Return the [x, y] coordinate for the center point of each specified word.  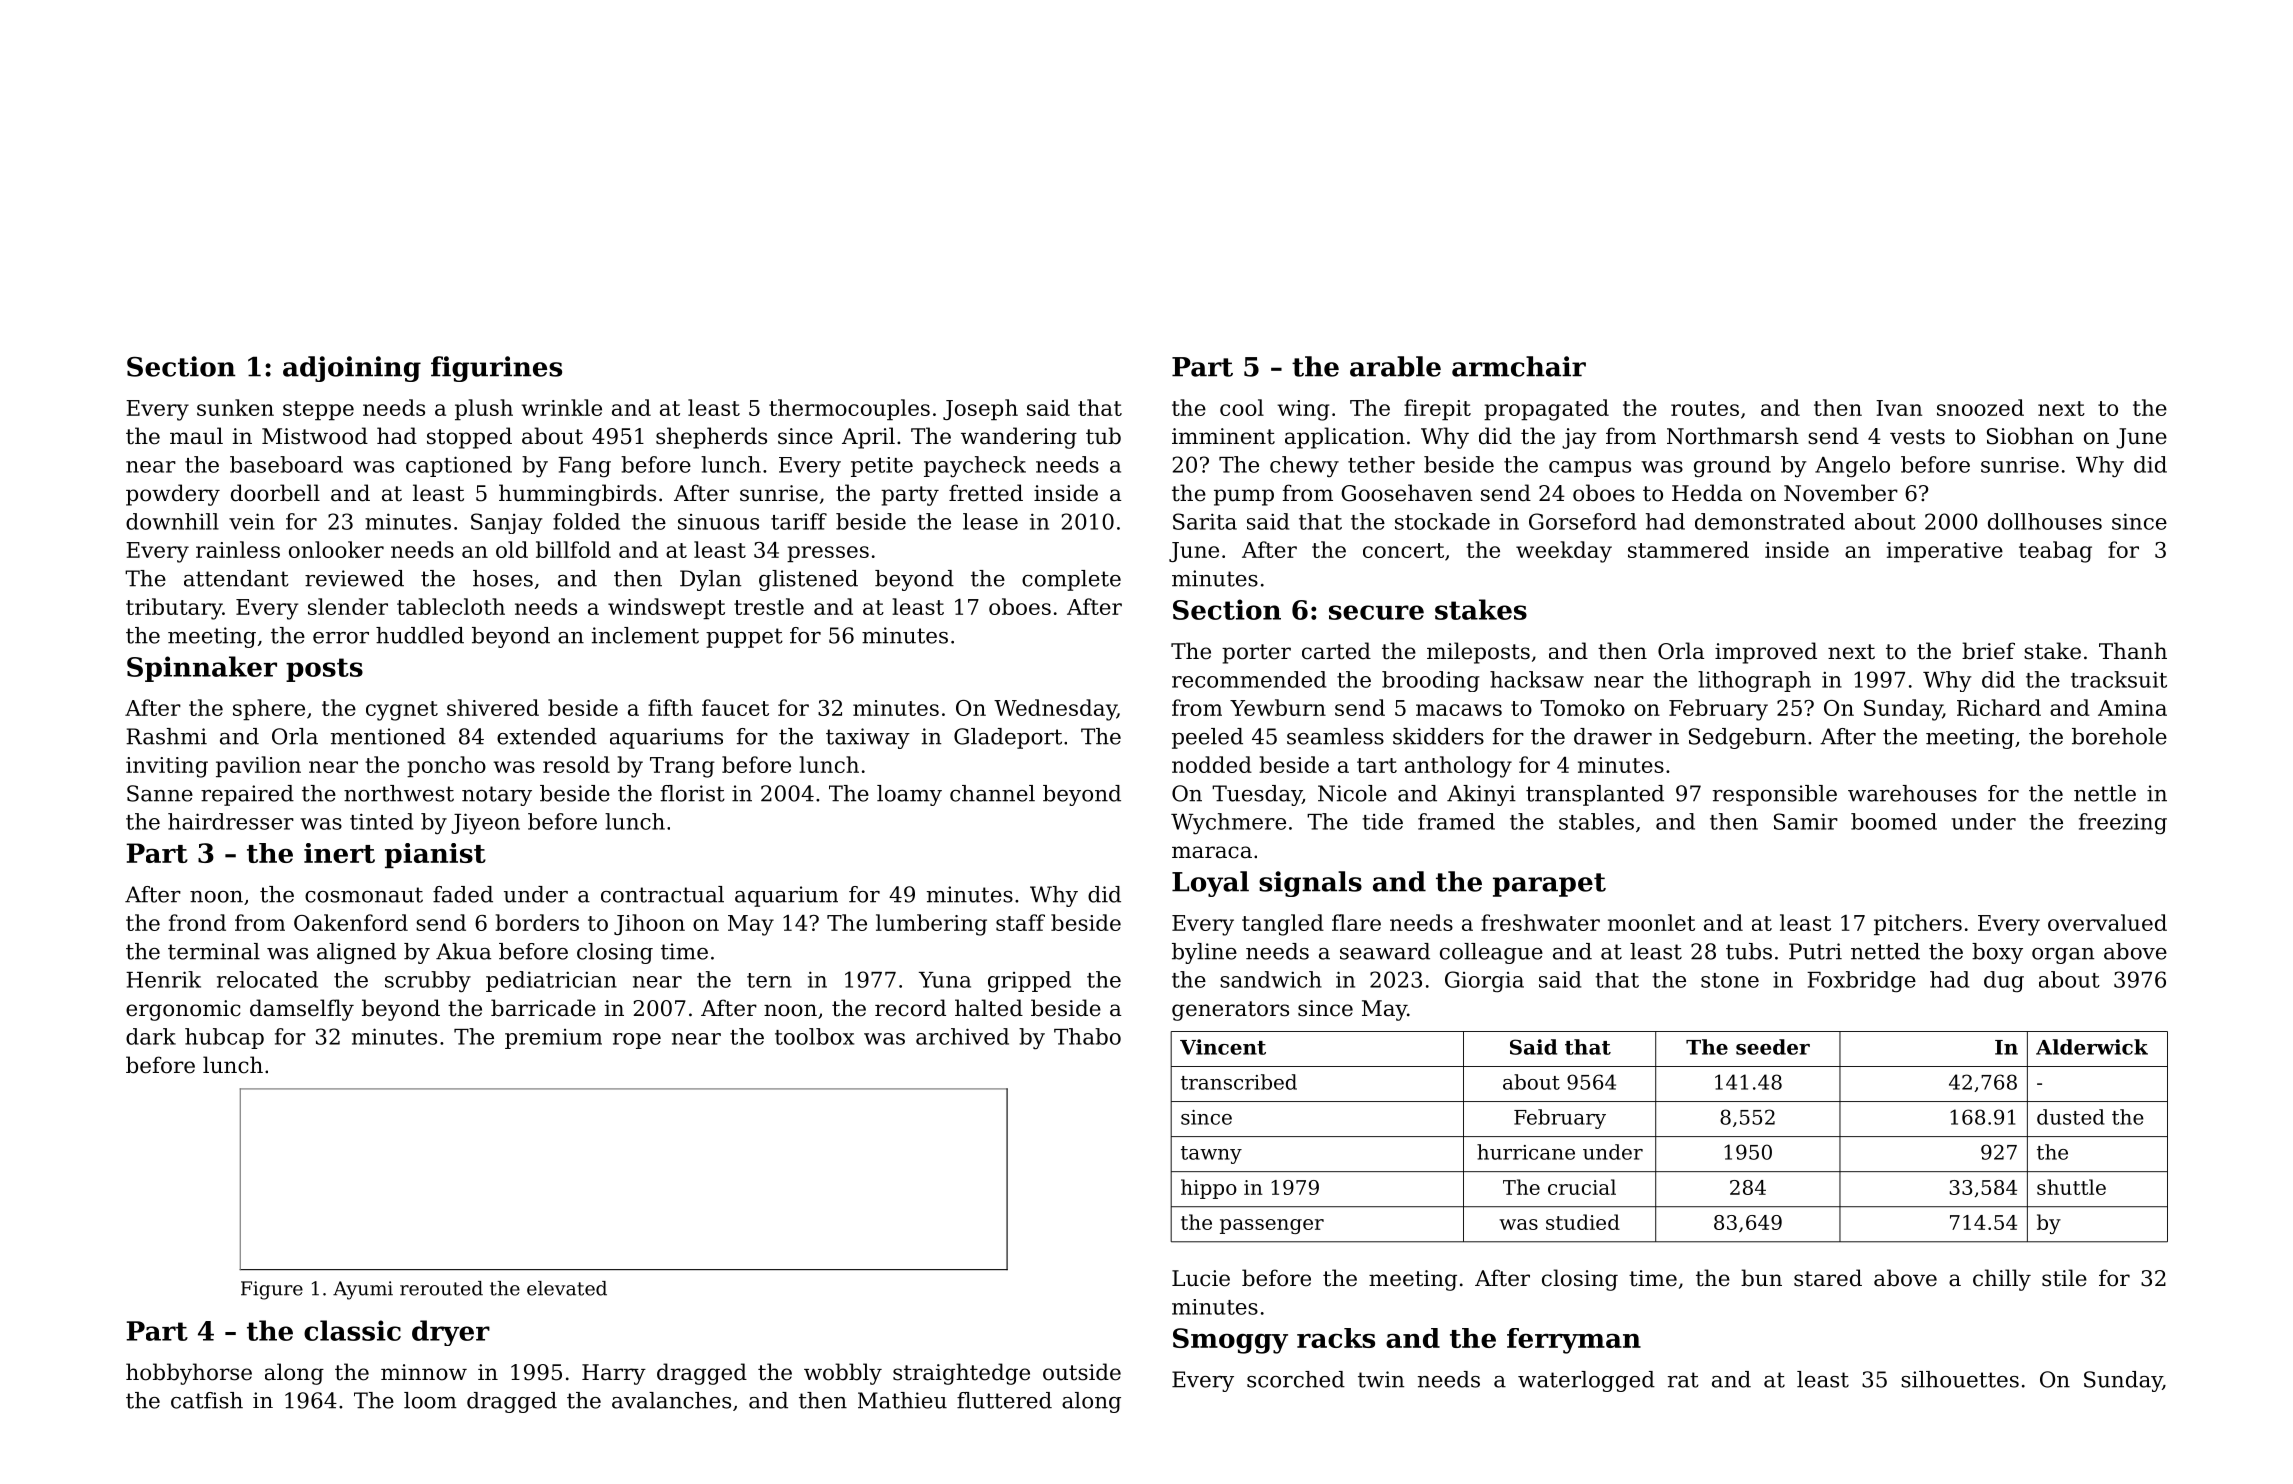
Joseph [980, 409]
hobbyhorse [189, 1374]
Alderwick [2092, 1047]
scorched [1296, 1379]
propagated [1546, 410]
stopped [469, 438]
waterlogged [1586, 1381]
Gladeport [1008, 738]
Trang [682, 767]
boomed [1894, 821]
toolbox [814, 1036]
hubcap [224, 1038]
